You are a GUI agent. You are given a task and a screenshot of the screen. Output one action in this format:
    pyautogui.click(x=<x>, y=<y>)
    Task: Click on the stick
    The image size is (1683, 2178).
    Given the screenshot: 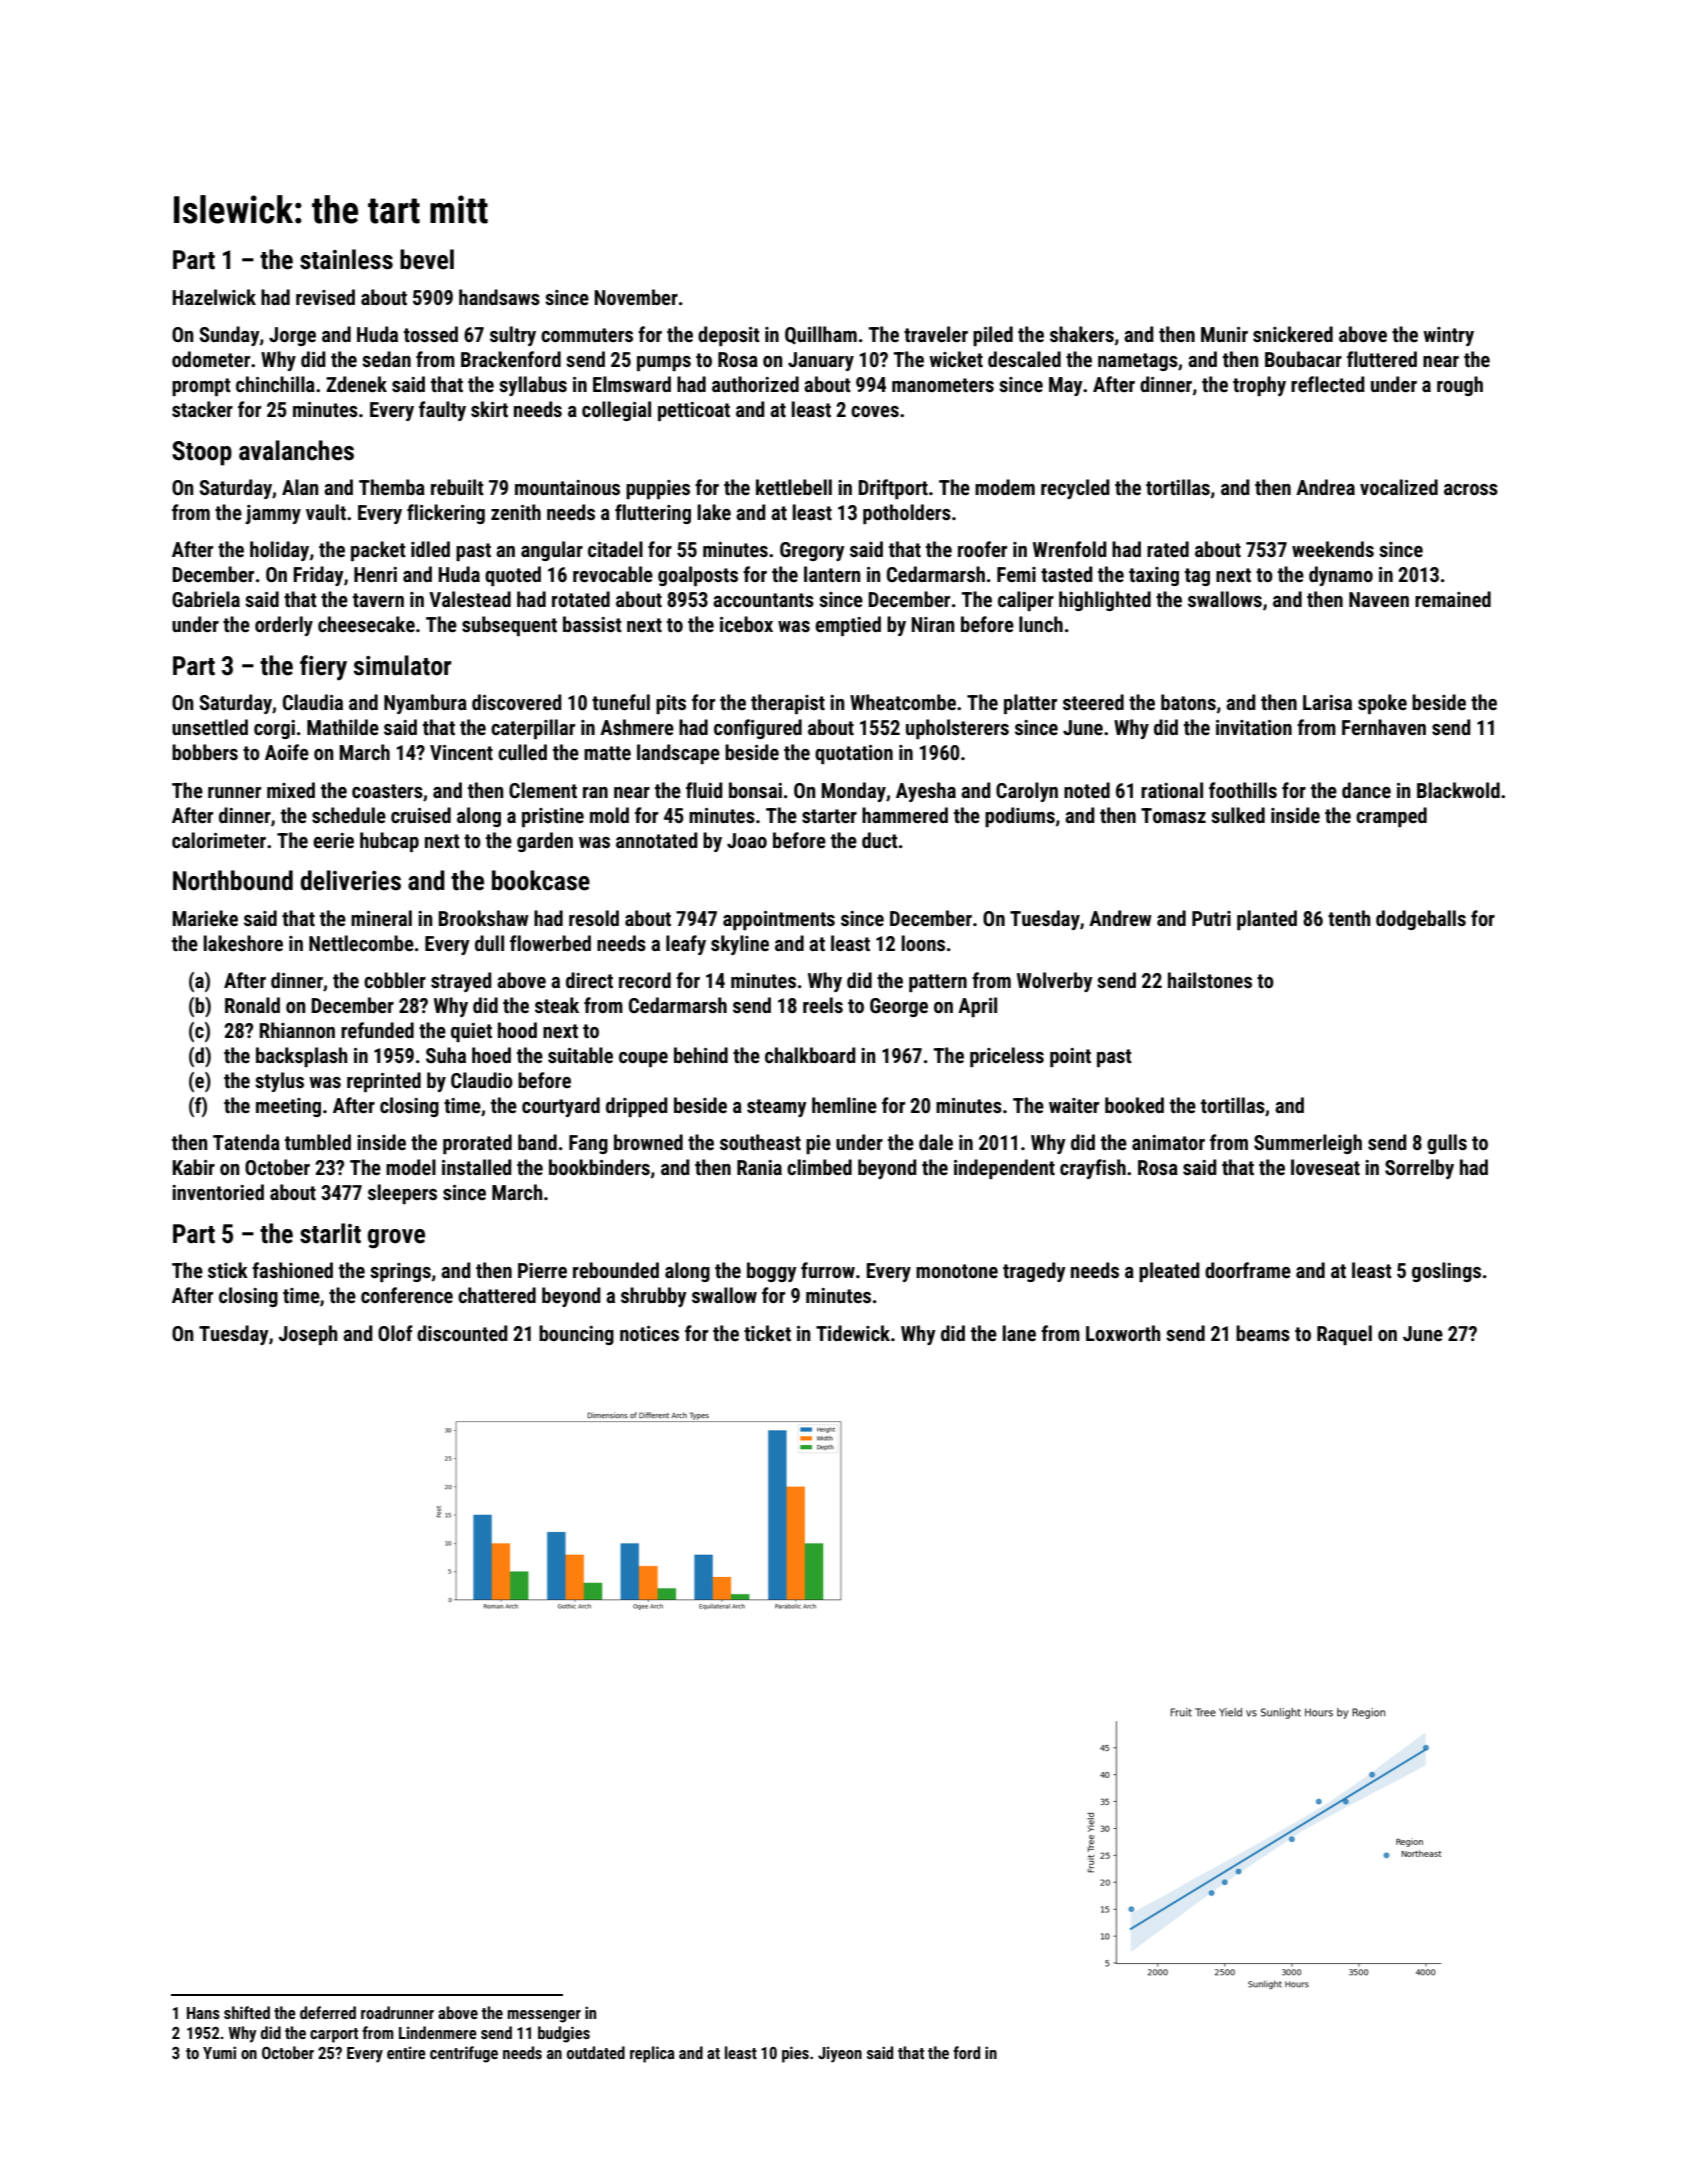 What is the action you would take?
    pyautogui.click(x=228, y=1270)
